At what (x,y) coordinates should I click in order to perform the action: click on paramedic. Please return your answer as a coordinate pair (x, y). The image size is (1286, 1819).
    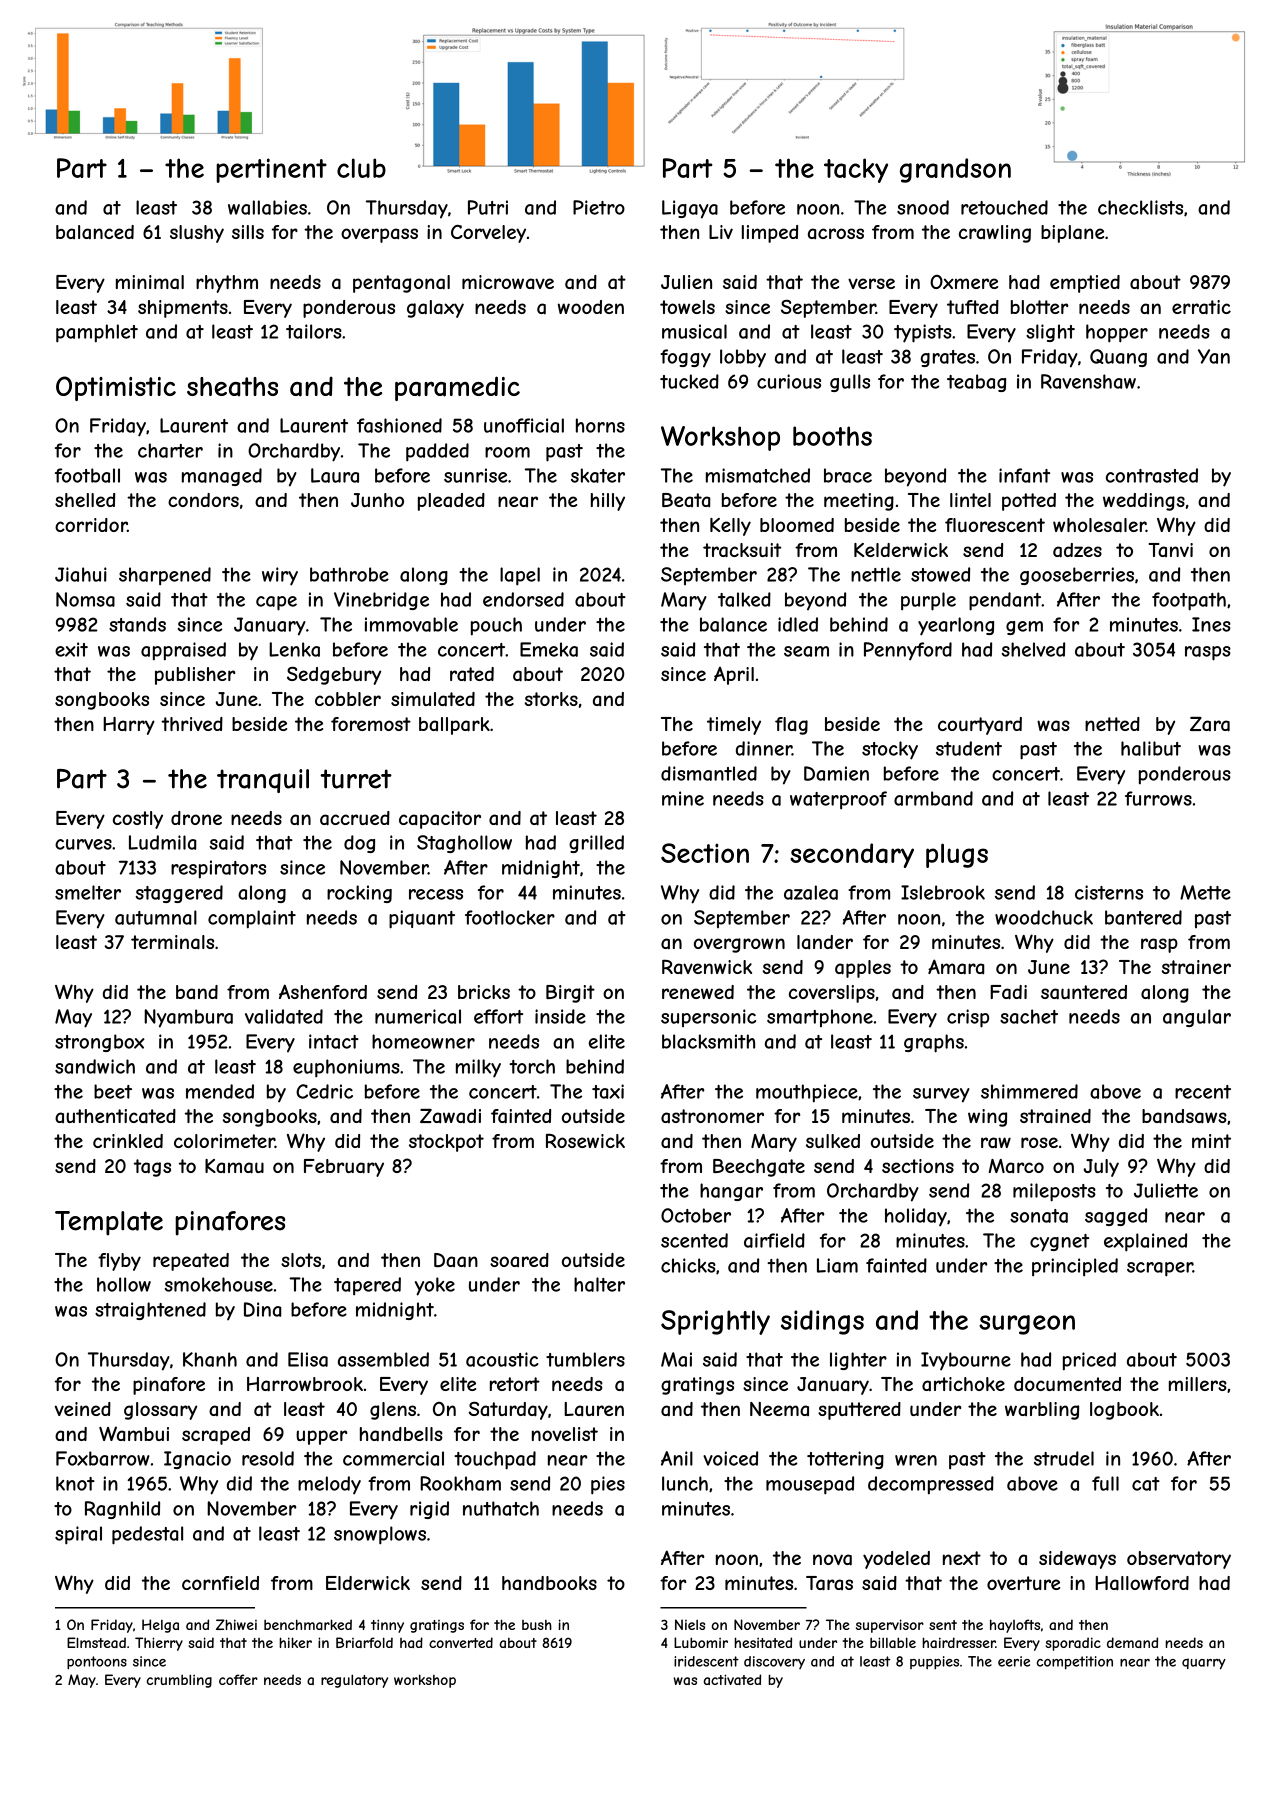
    Looking at the image, I should click on (457, 388).
